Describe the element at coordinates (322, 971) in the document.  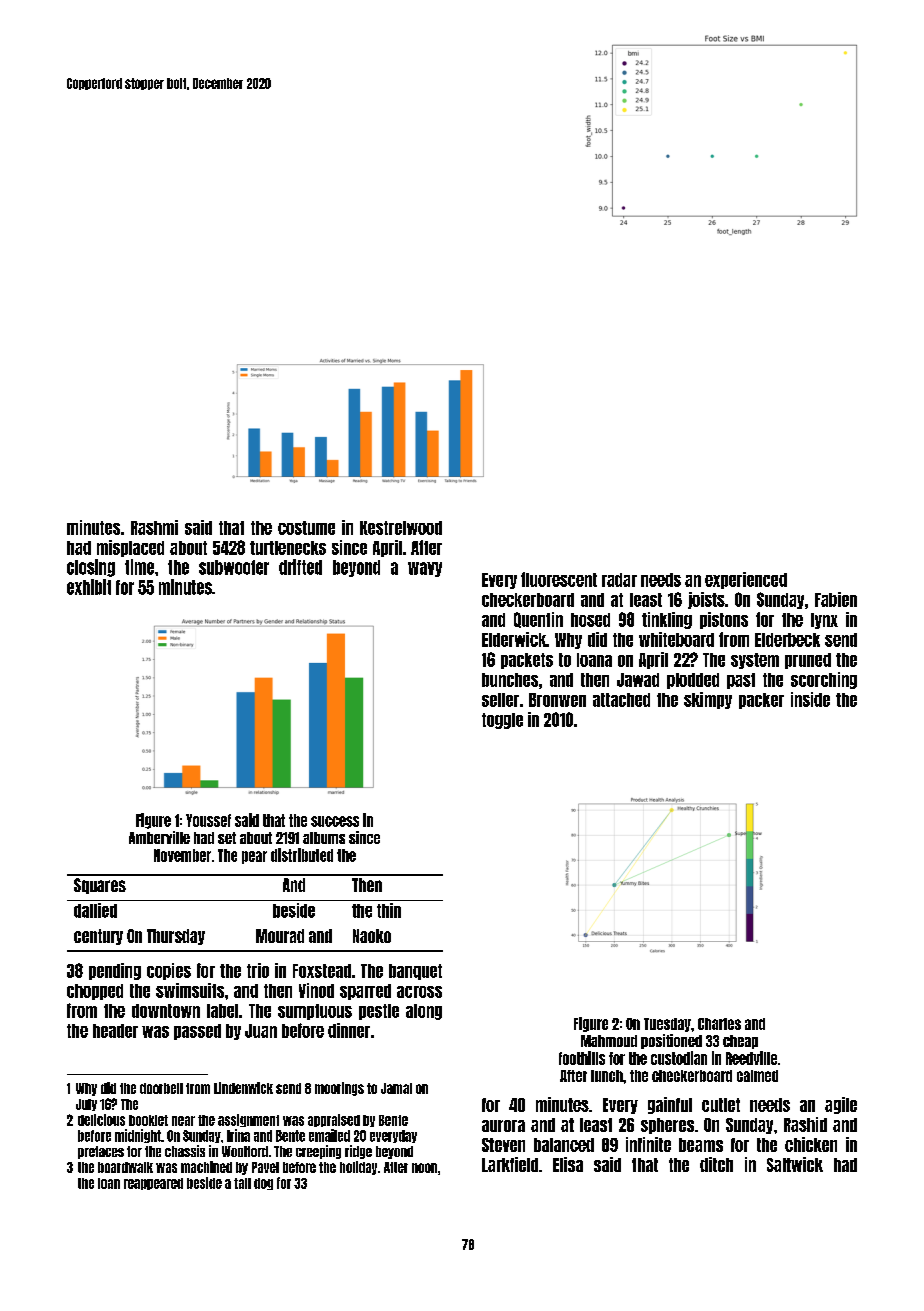
I see `Foxstead` at that location.
